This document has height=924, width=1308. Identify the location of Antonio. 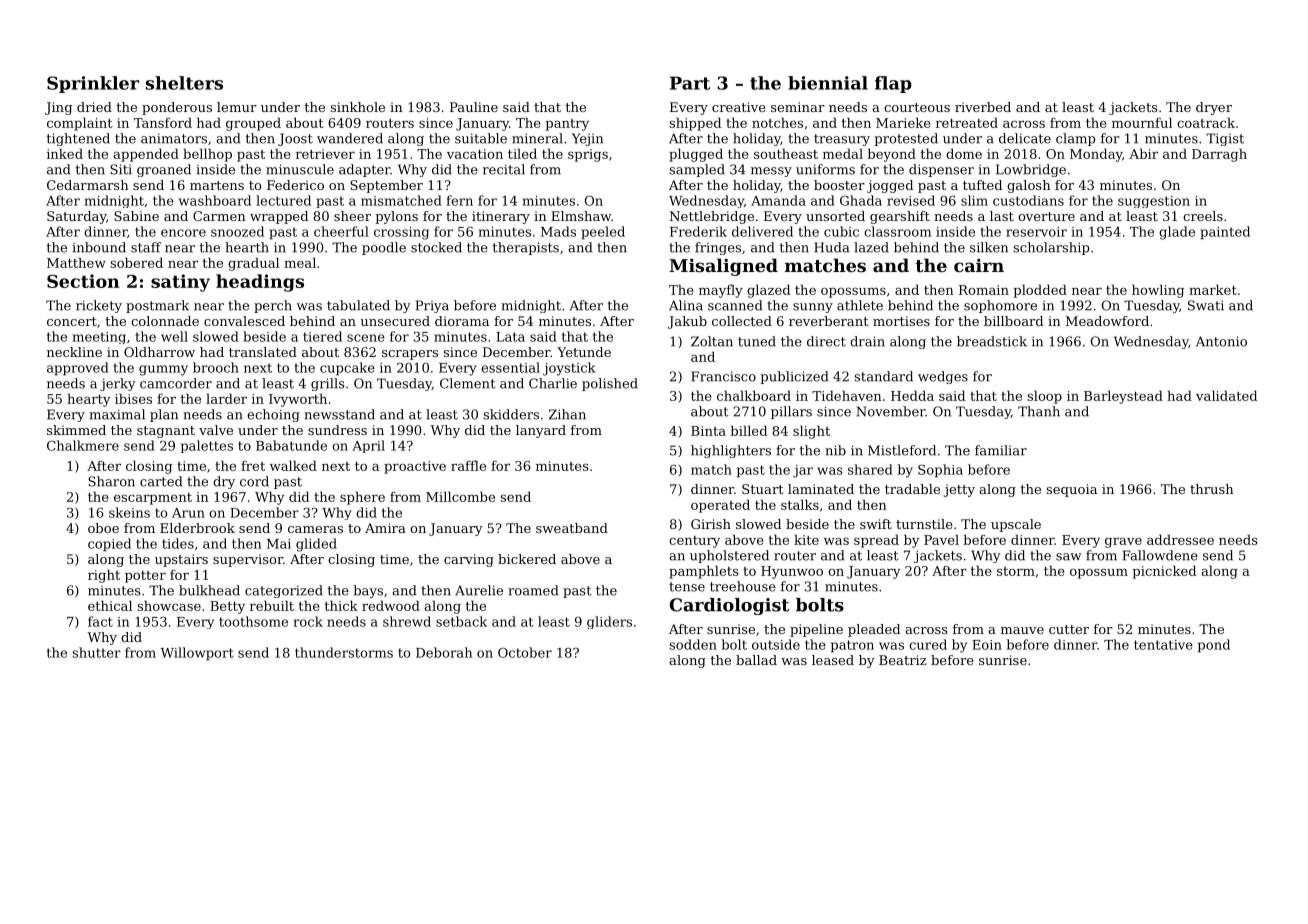
(1221, 341).
